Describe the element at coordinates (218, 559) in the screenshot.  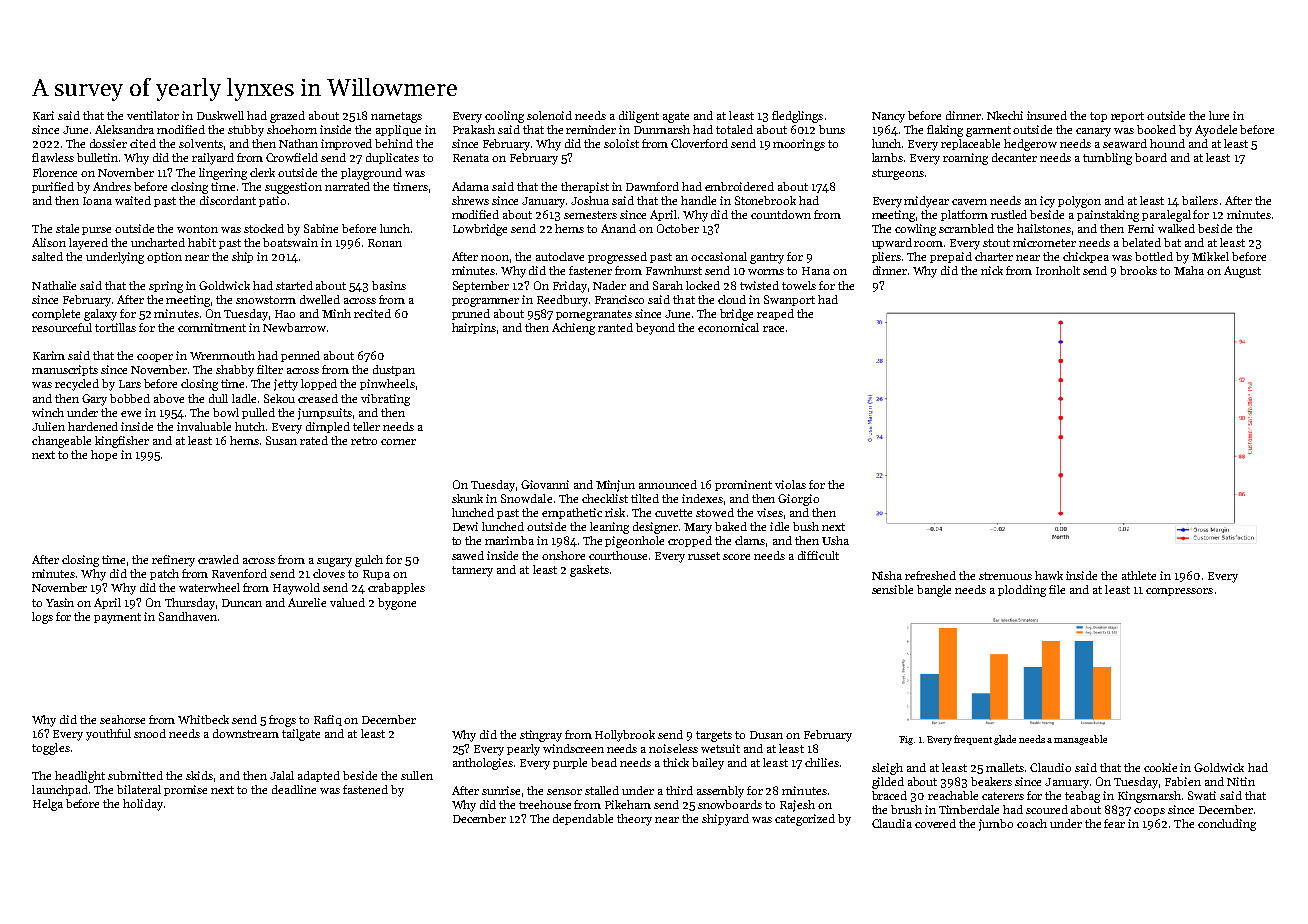
I see `crawled` at that location.
